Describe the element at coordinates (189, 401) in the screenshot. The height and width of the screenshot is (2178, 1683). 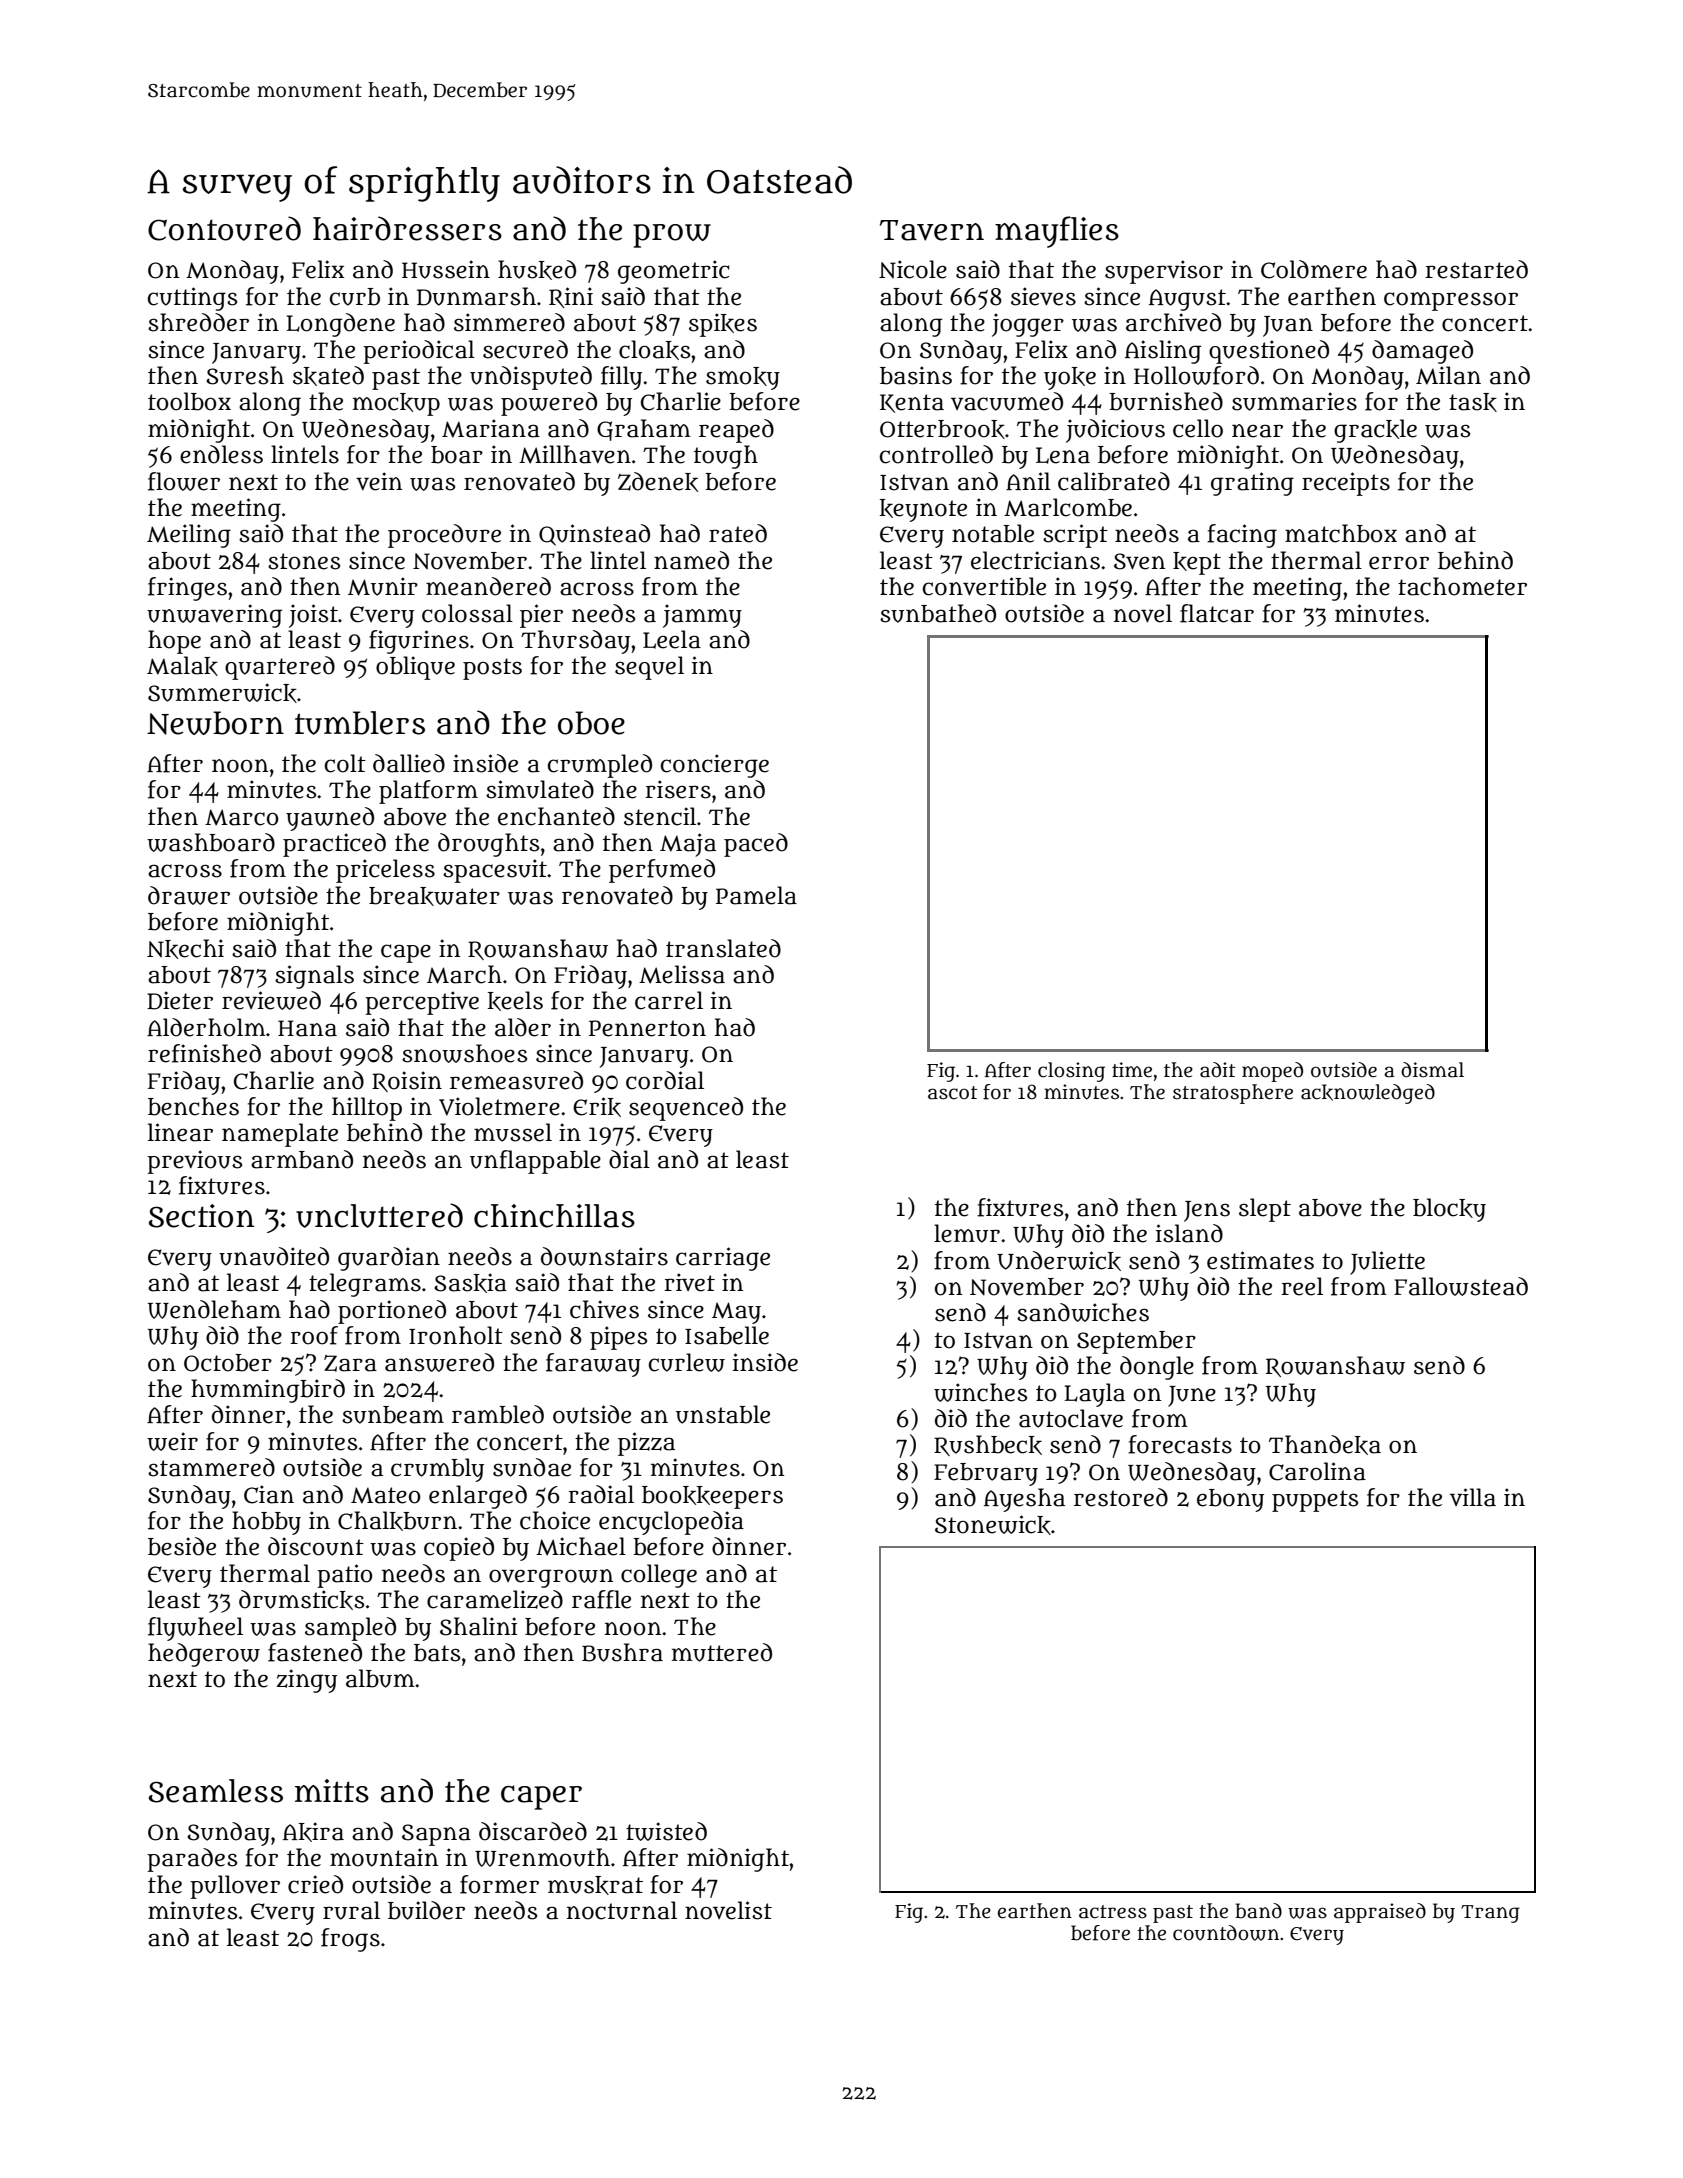
I see `toolbox` at that location.
